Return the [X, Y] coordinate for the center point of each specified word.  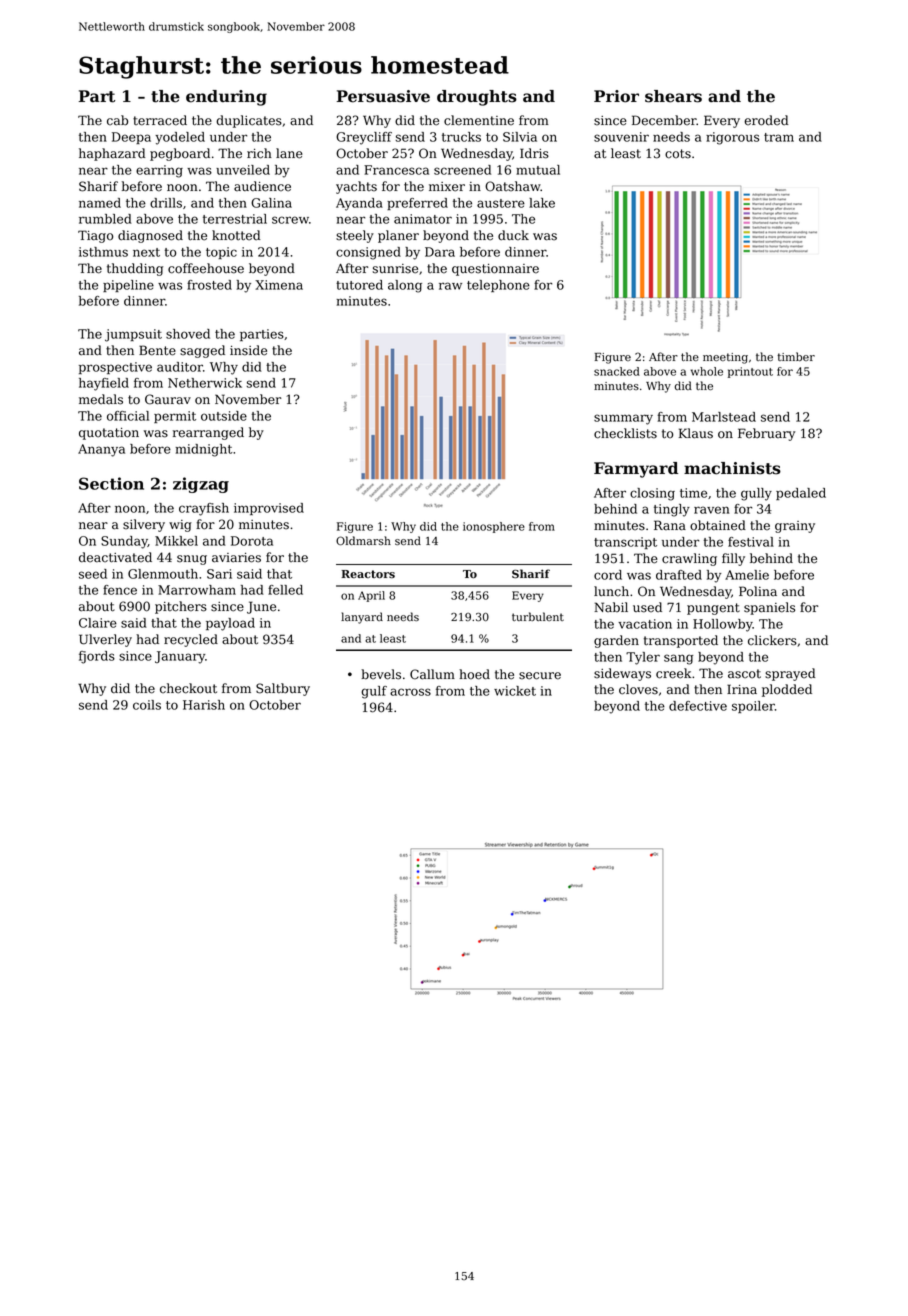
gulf [374, 692]
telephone [498, 286]
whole [707, 371]
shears [673, 96]
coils [147, 705]
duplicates [249, 121]
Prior [616, 96]
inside [248, 350]
